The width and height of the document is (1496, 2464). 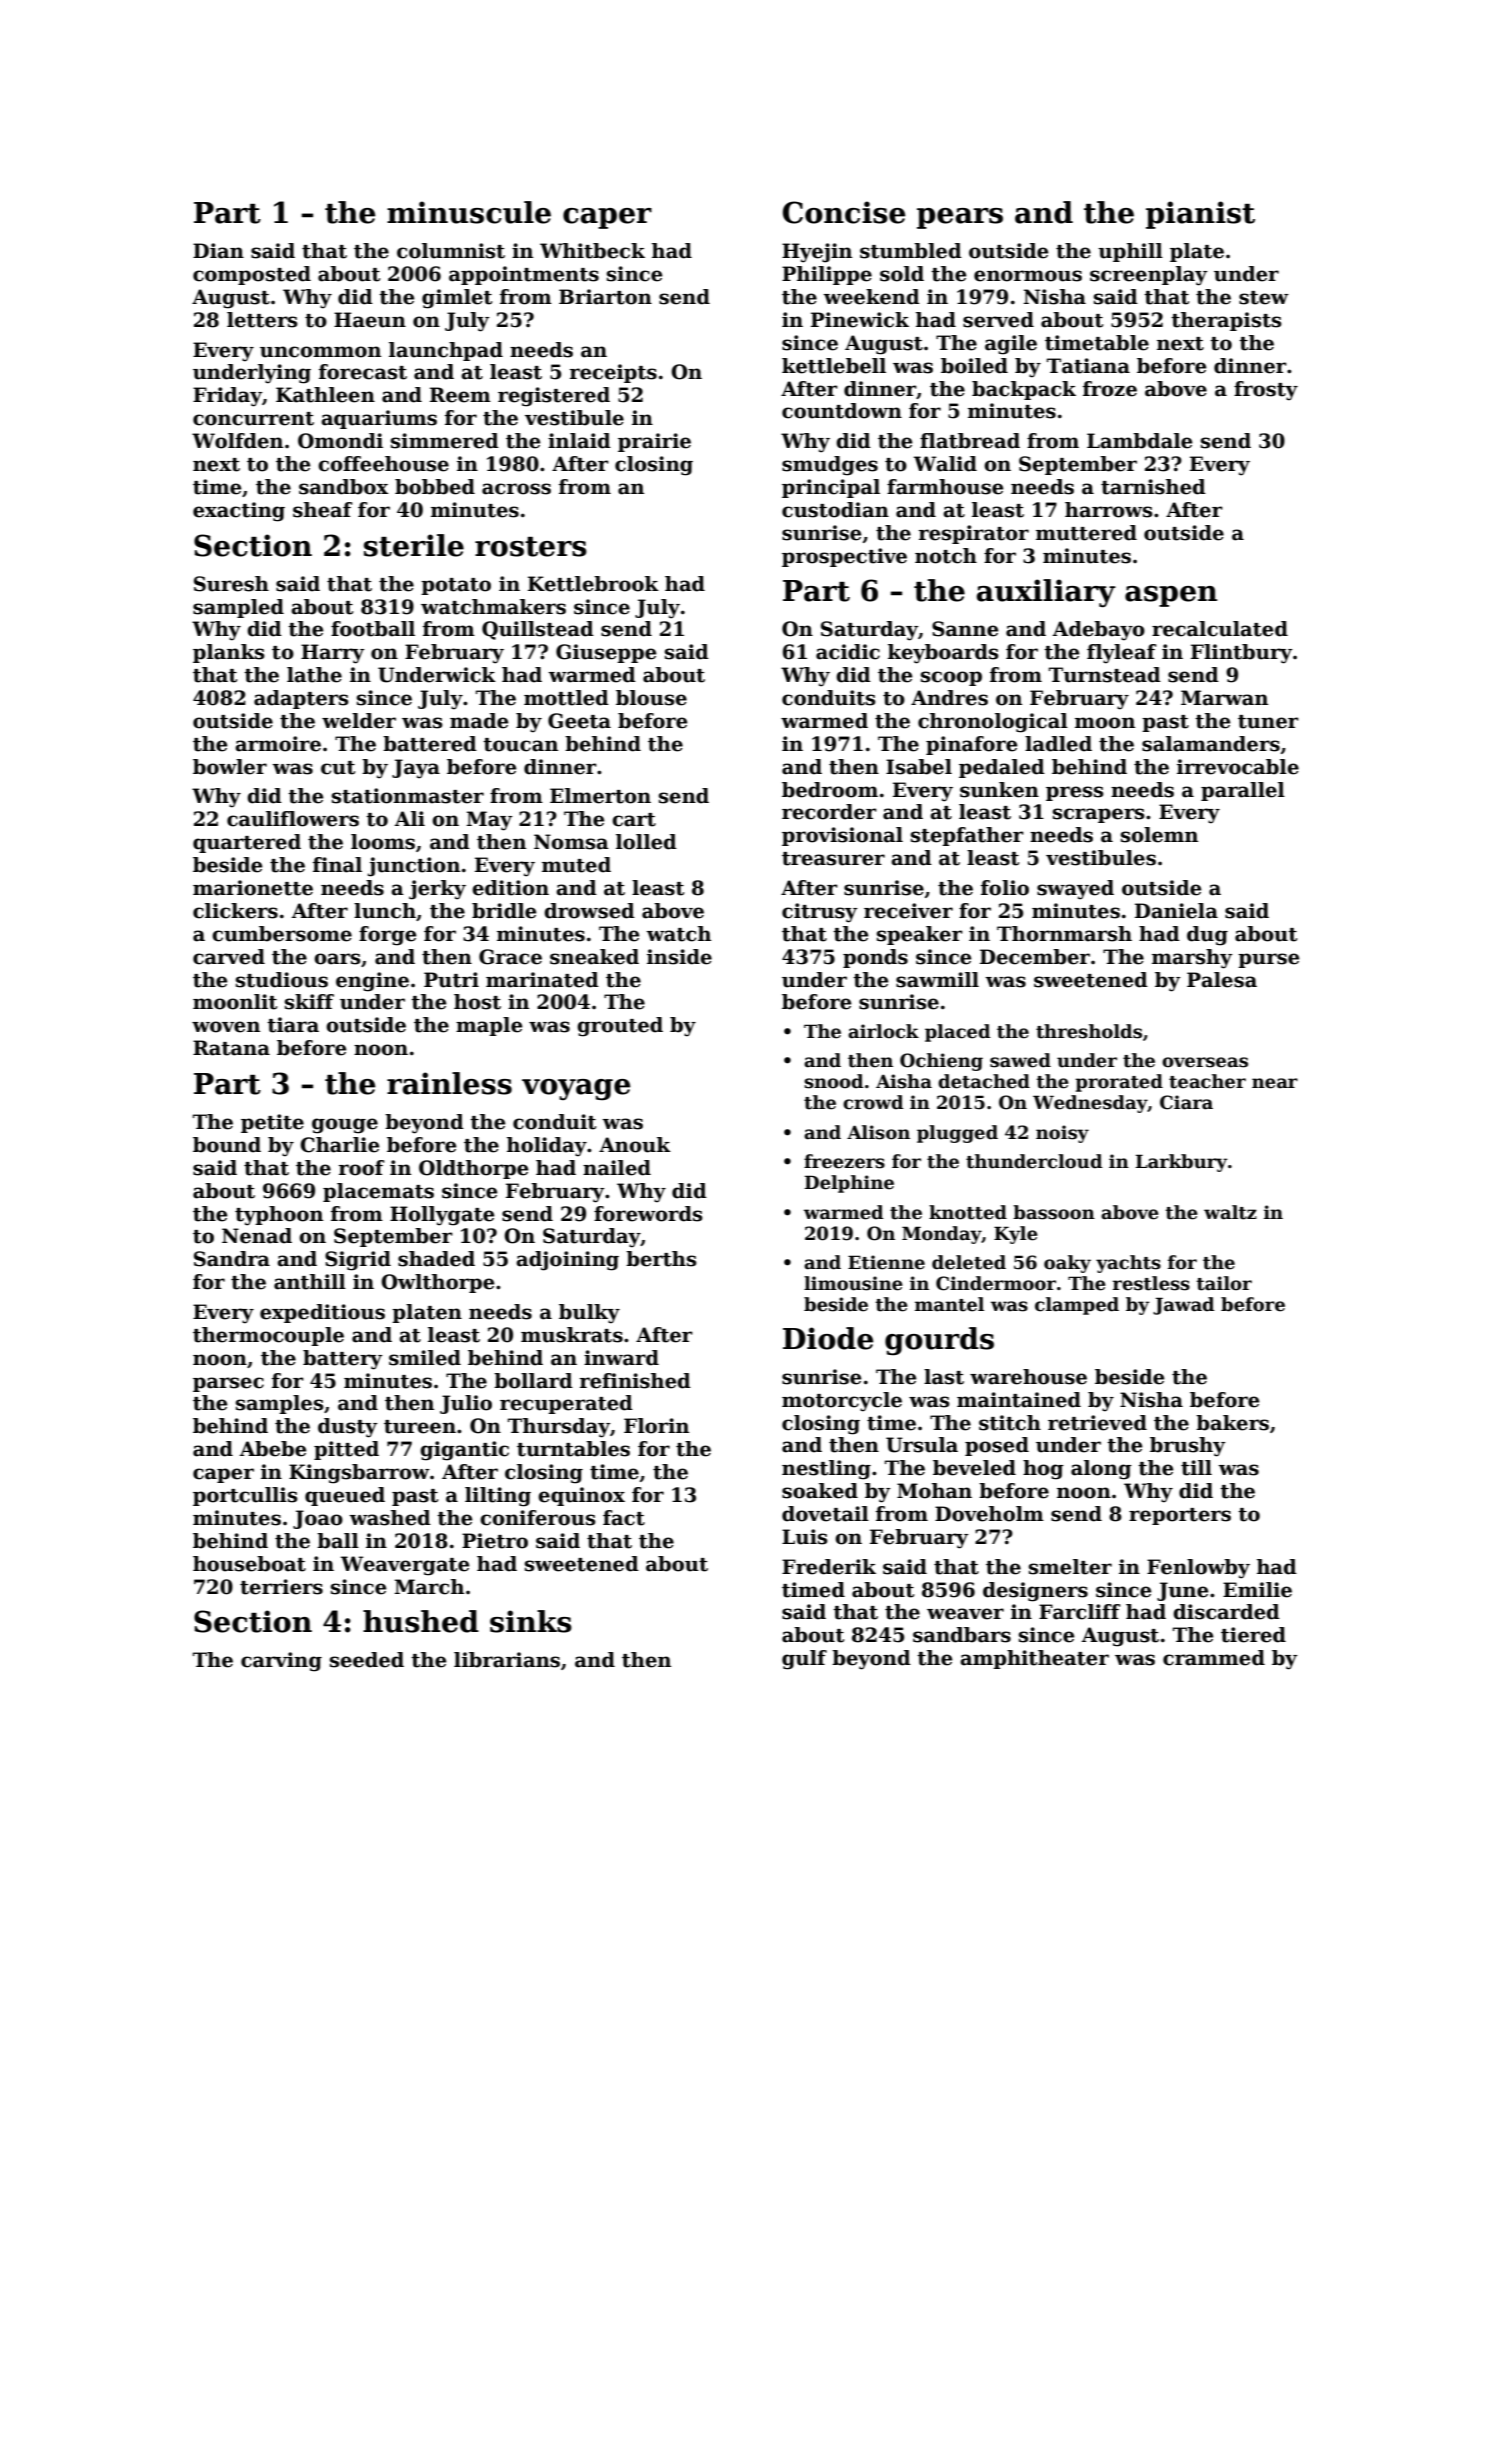 I want to click on Frederik, so click(x=829, y=1567).
